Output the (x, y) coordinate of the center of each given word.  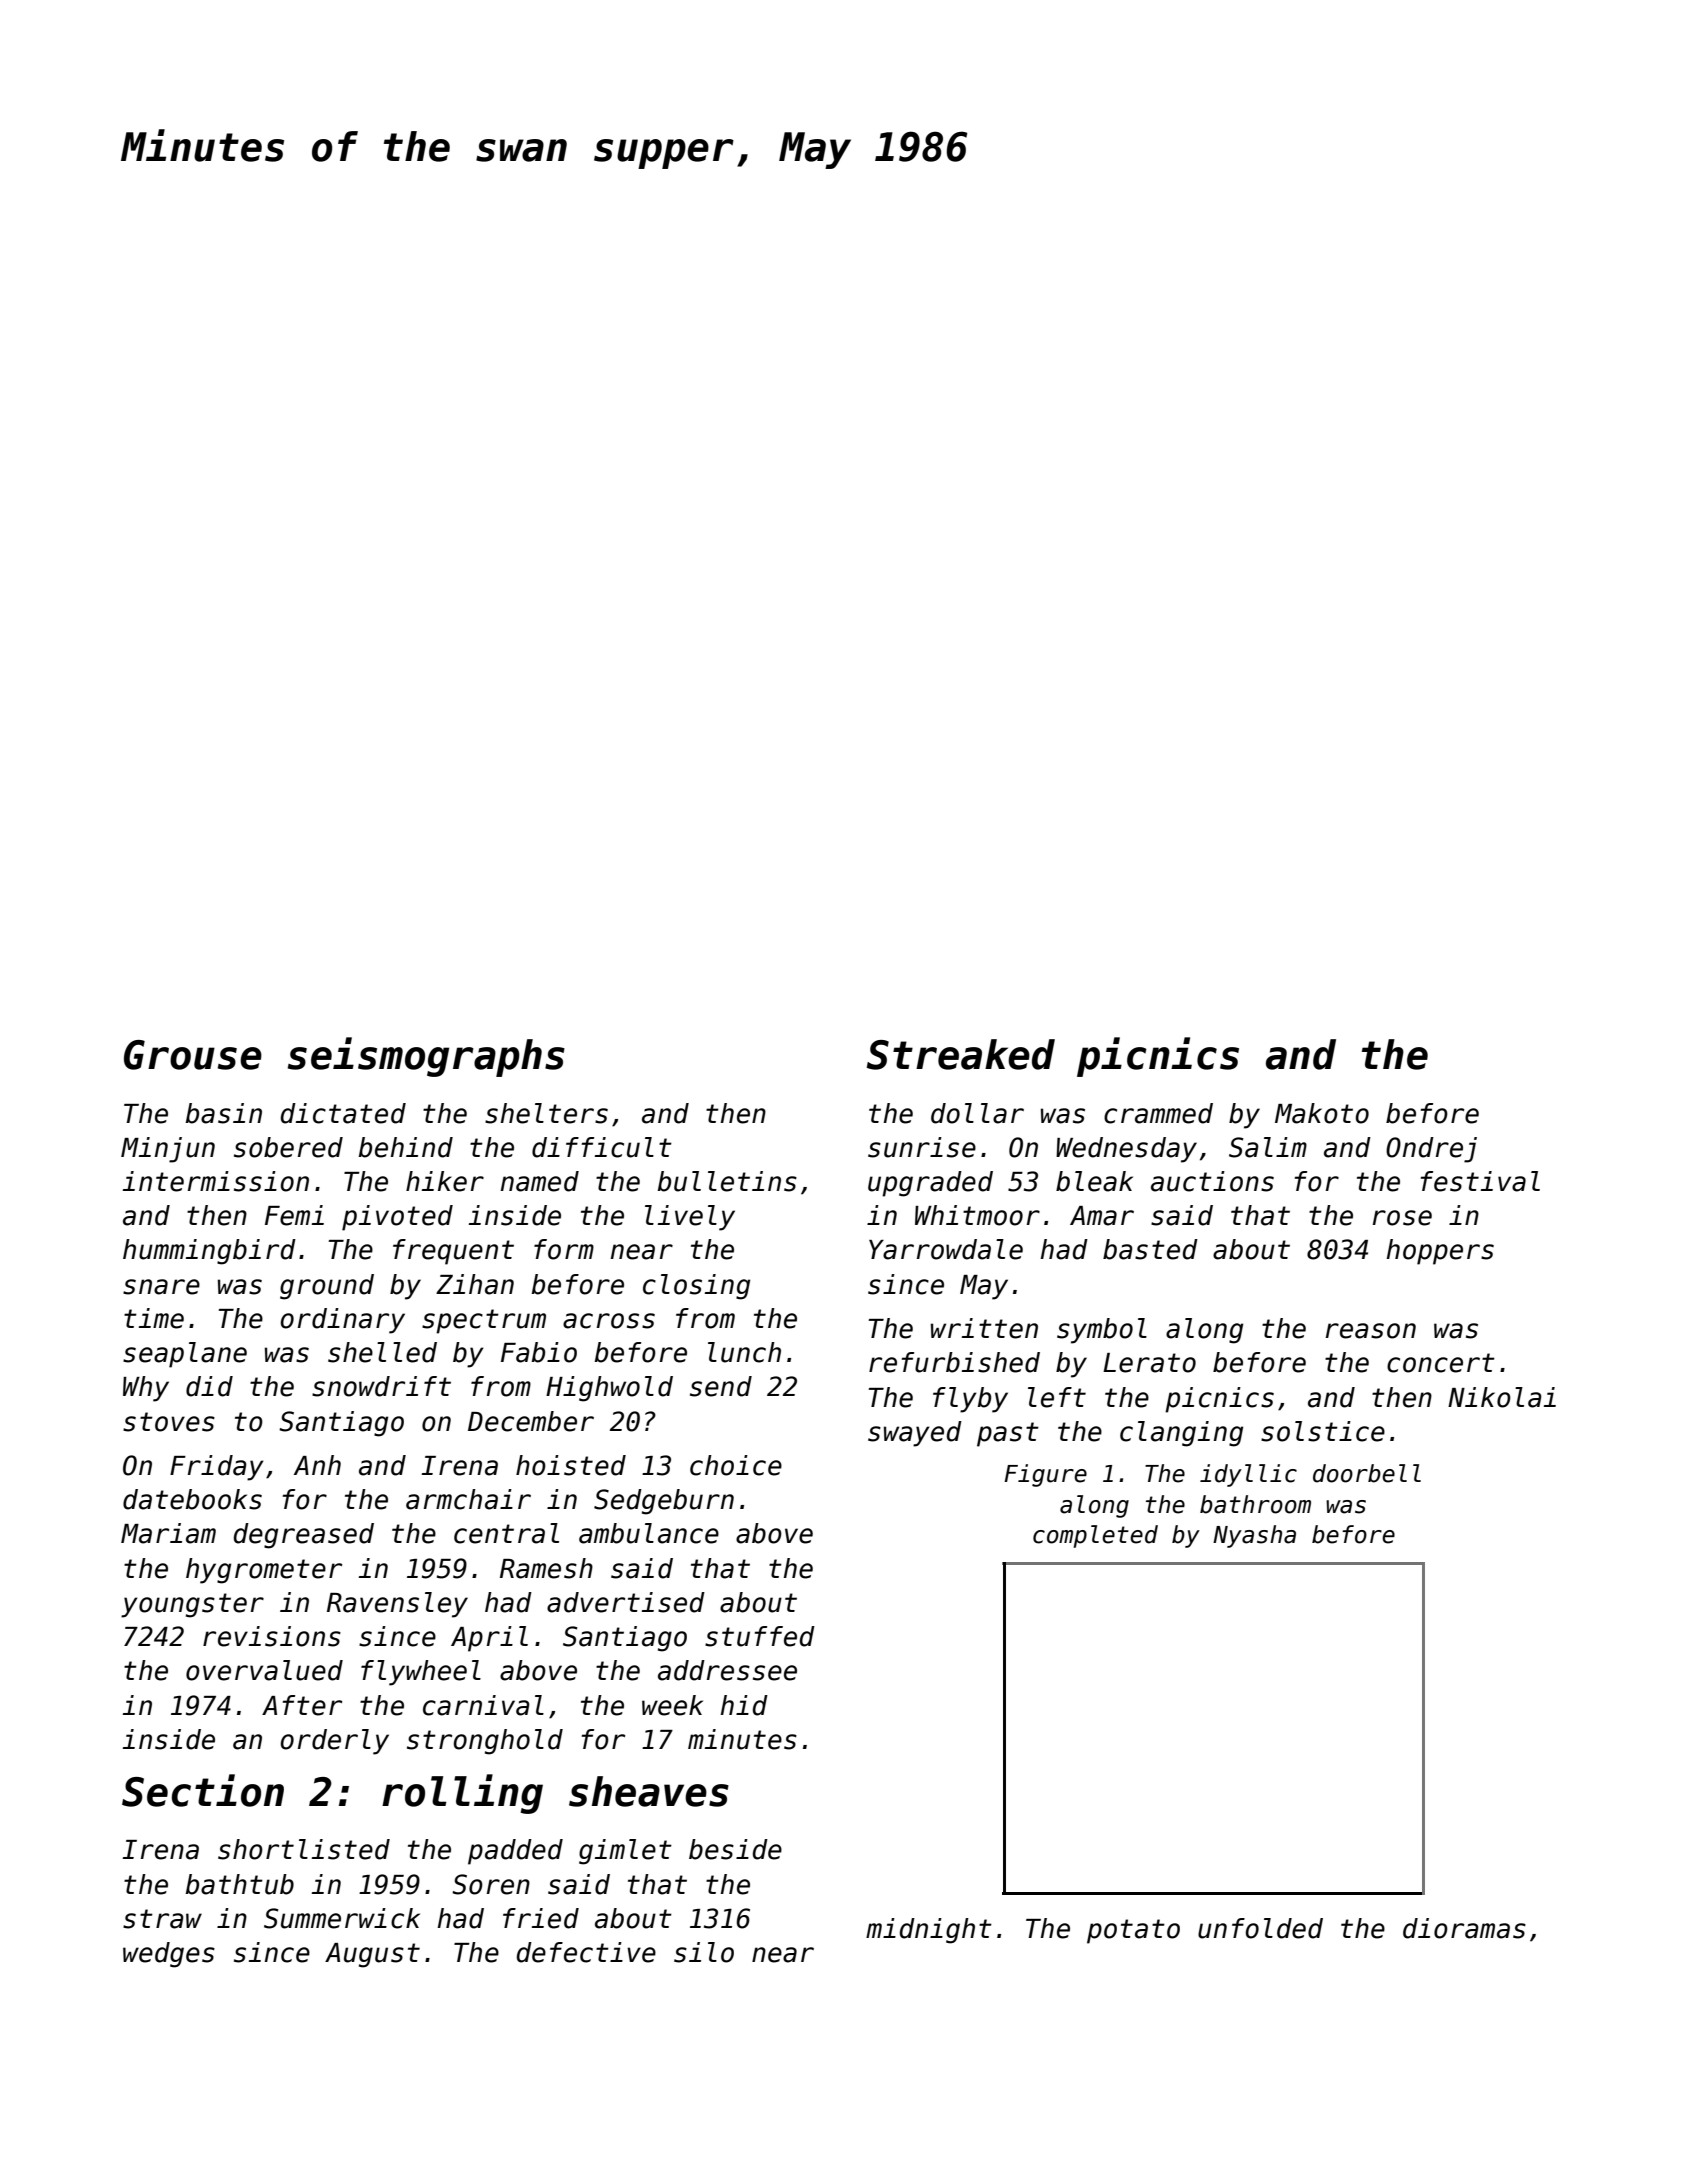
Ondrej (1431, 1150)
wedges (169, 1955)
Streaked (961, 1054)
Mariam (168, 1533)
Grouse (193, 1055)
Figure (1045, 1475)
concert (1441, 1363)
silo (704, 1952)
